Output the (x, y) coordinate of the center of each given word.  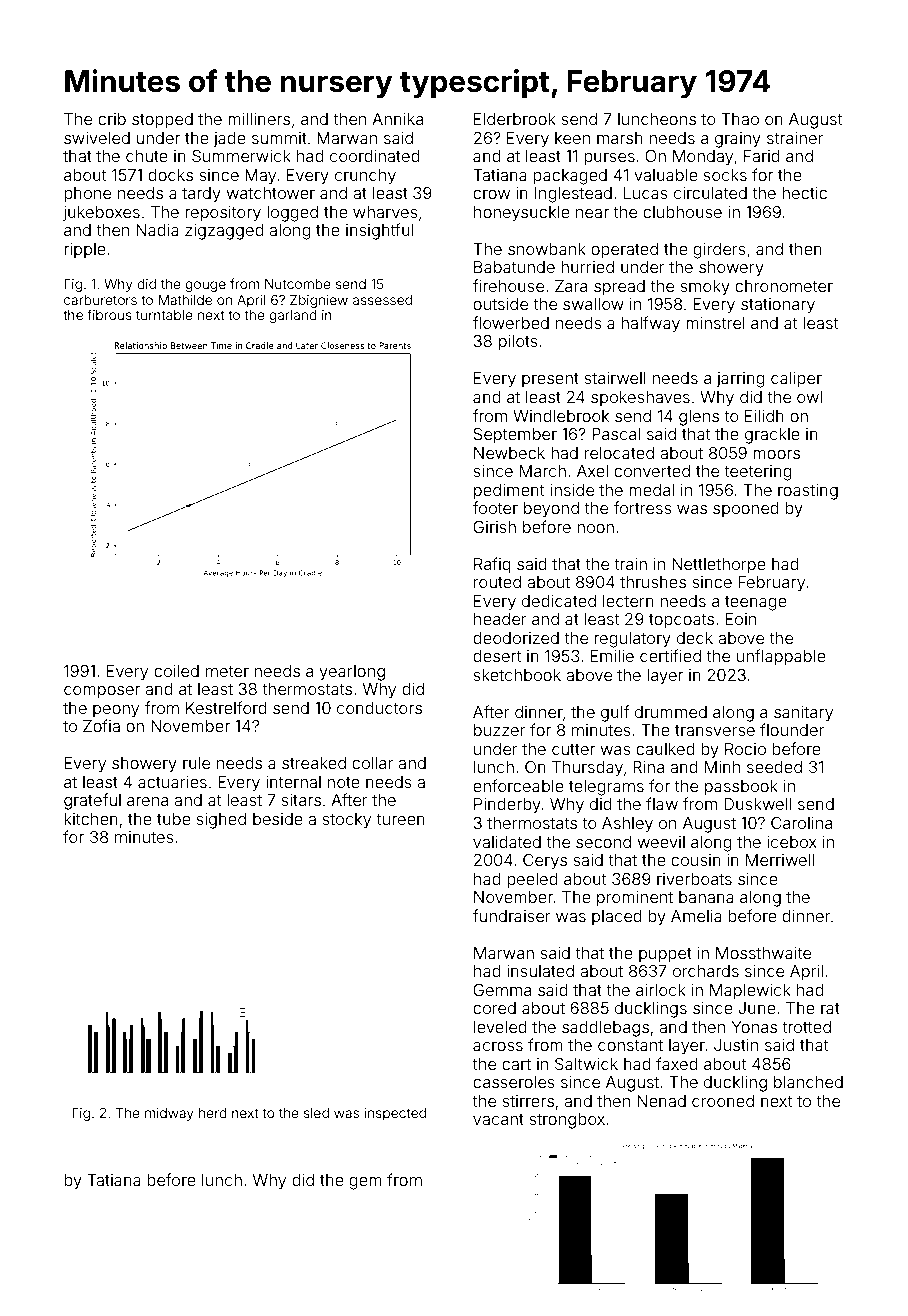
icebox (792, 842)
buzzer (500, 730)
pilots (518, 343)
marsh (620, 138)
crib (112, 119)
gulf (615, 713)
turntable (164, 315)
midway (169, 1114)
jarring (741, 380)
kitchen (91, 819)
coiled (176, 671)
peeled (532, 881)
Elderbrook (515, 119)
